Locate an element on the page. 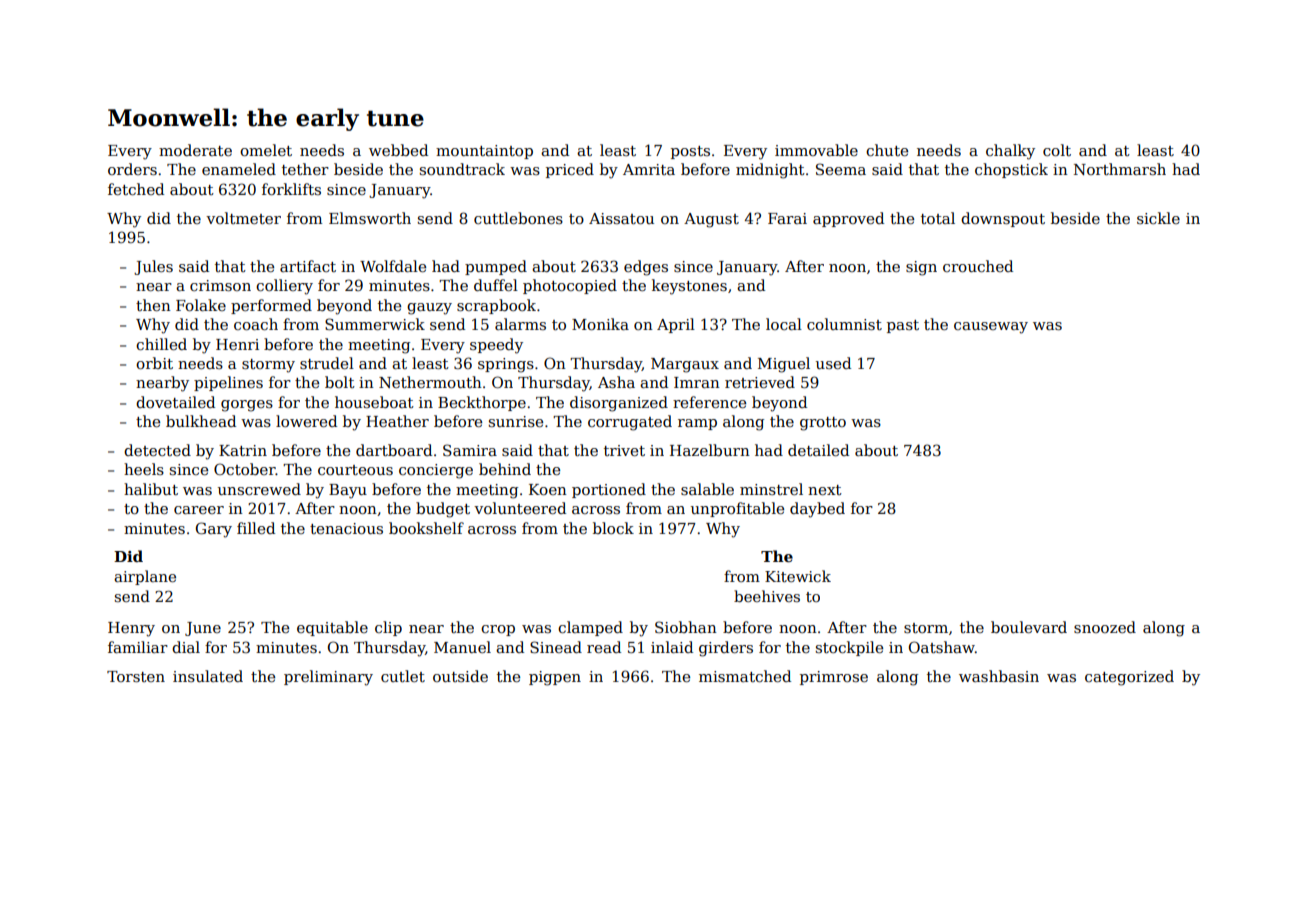 The width and height of the page is (1308, 924). cuttlebones is located at coordinates (518, 218).
